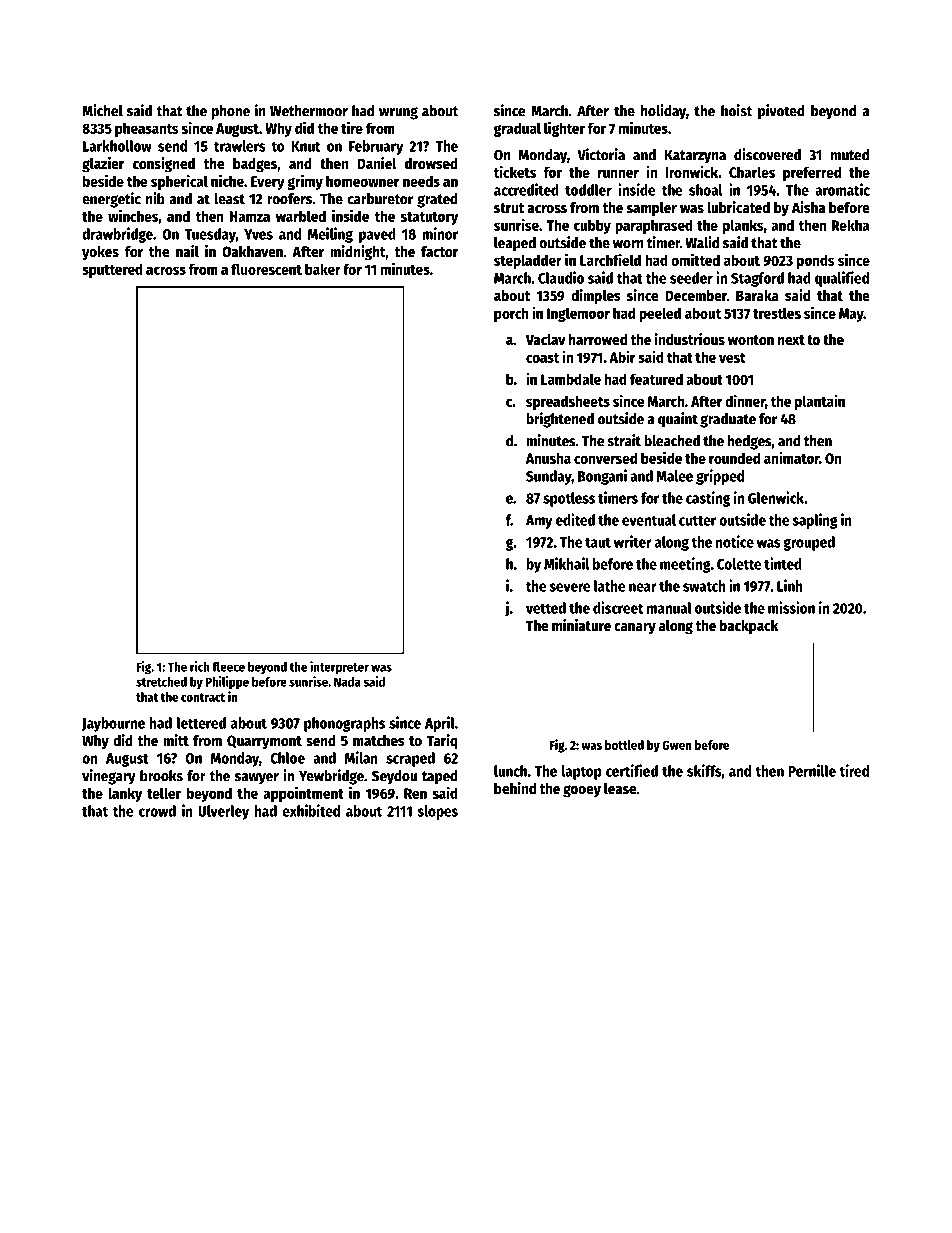 The height and width of the screenshot is (1233, 952). What do you see at coordinates (112, 270) in the screenshot?
I see `sputtered` at bounding box center [112, 270].
